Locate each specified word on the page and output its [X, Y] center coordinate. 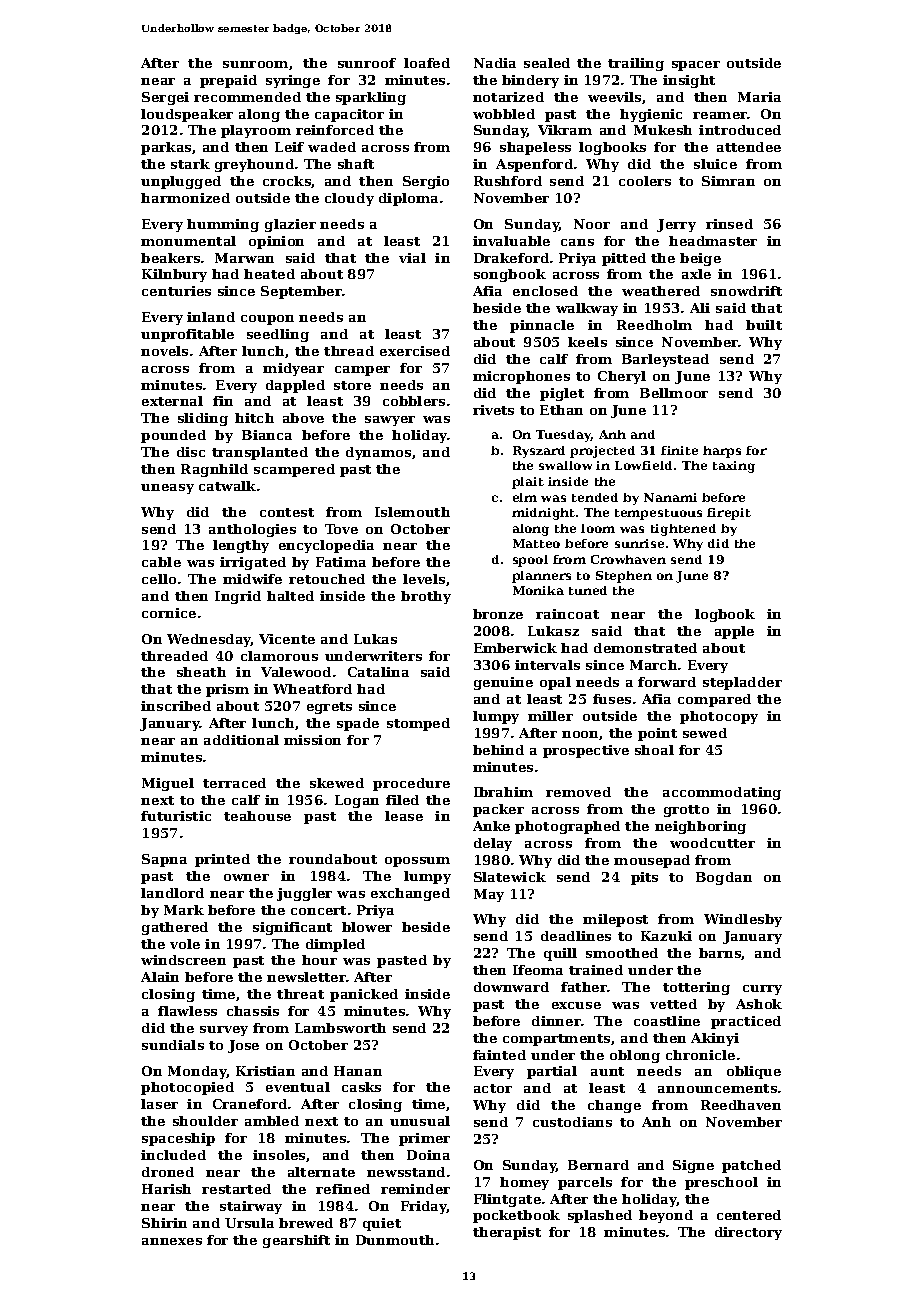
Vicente [287, 639]
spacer [696, 66]
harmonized [185, 198]
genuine [503, 683]
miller [550, 716]
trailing [636, 64]
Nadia [495, 63]
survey [224, 1031]
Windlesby [743, 920]
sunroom [255, 64]
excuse [576, 1005]
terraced [234, 783]
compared [714, 700]
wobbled [504, 114]
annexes [172, 1241]
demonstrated [645, 648]
